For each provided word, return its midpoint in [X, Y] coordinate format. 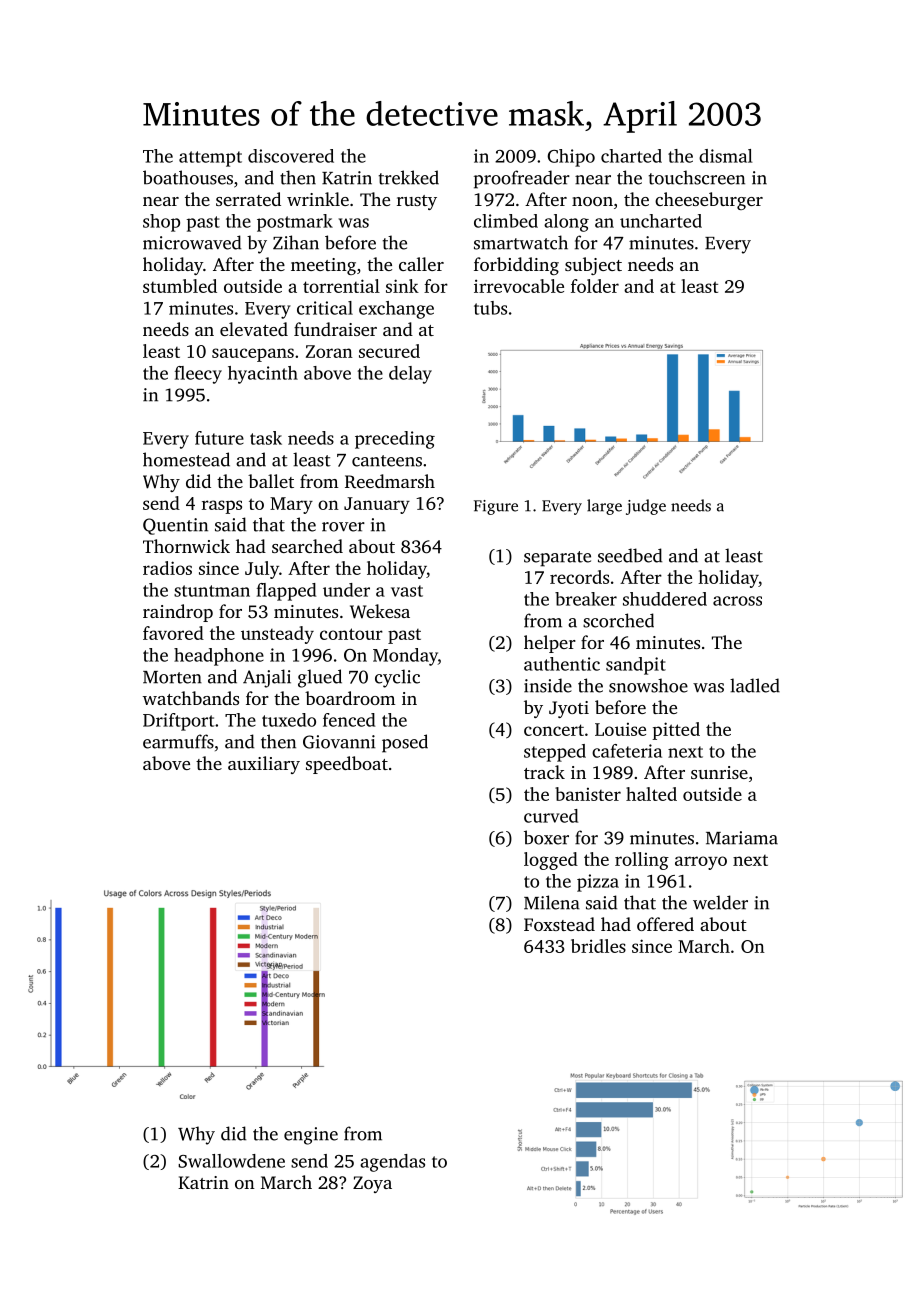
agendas [392, 1163]
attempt [210, 159]
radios [167, 568]
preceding [395, 440]
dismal [726, 156]
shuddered [665, 599]
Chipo [571, 158]
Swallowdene [231, 1161]
